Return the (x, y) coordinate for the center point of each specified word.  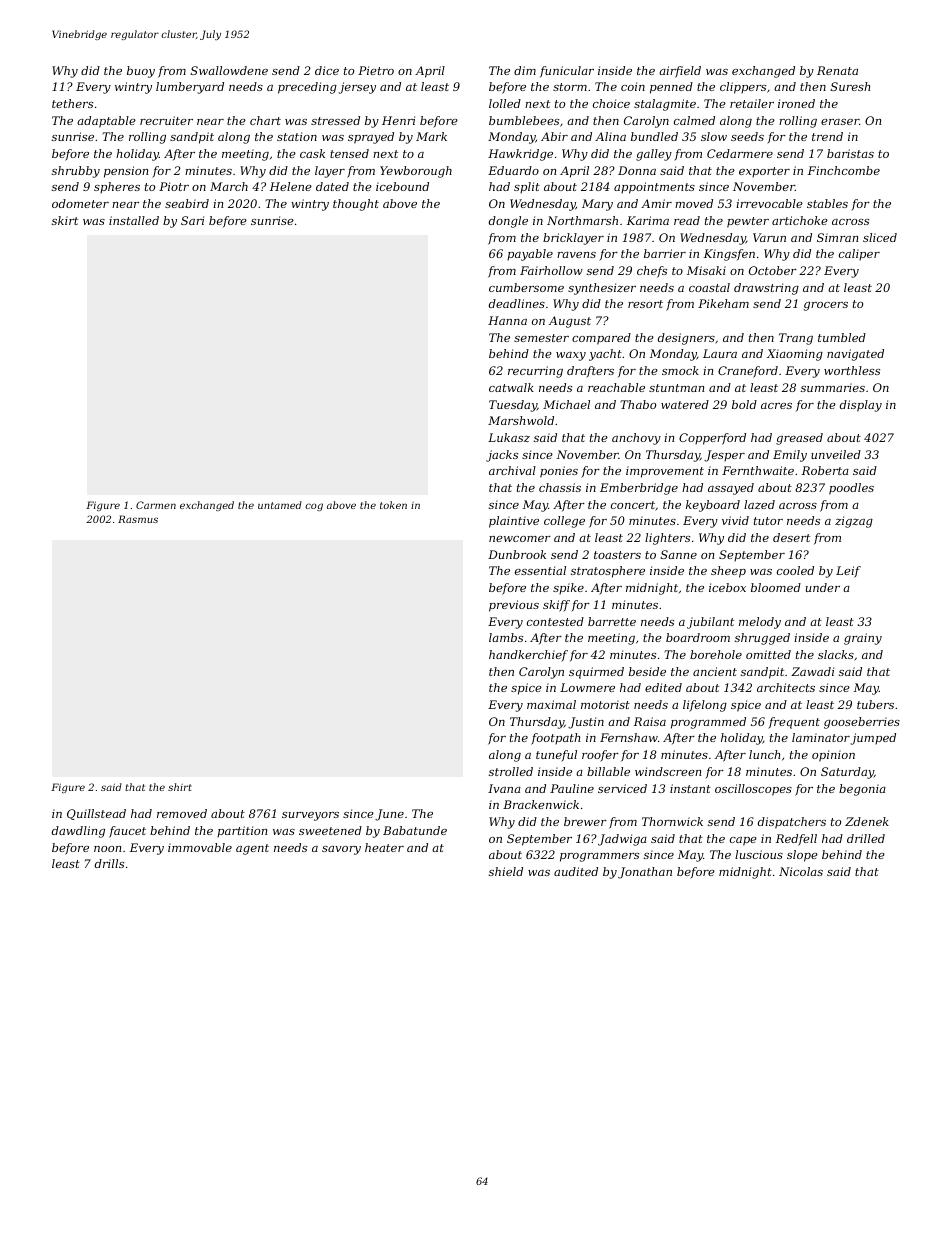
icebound (402, 186)
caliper (859, 255)
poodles (851, 489)
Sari (192, 220)
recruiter (166, 120)
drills (109, 863)
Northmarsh (582, 220)
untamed (280, 505)
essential (540, 570)
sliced (880, 237)
